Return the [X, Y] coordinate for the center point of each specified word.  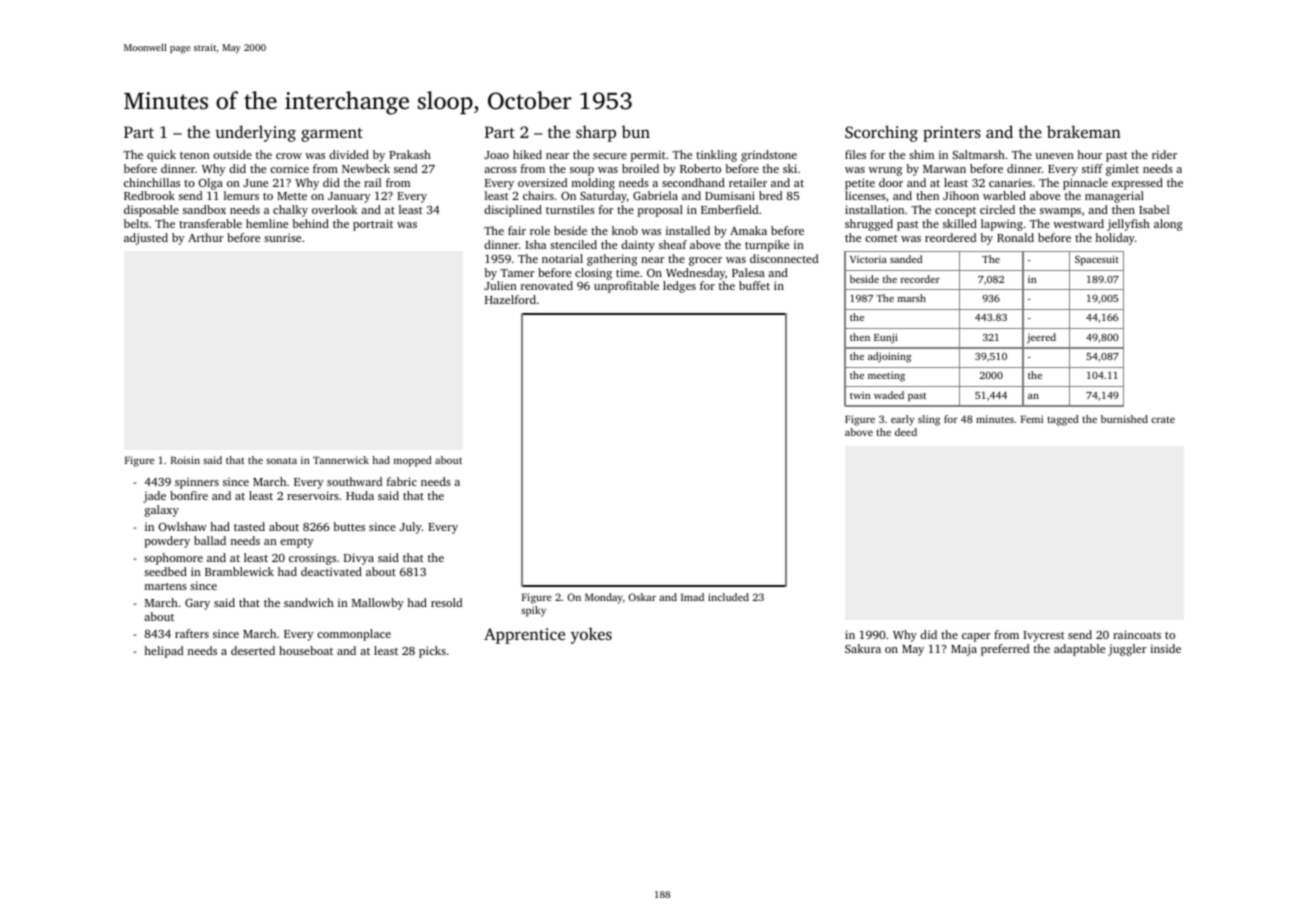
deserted [253, 650]
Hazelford [510, 299]
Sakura [863, 648]
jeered [1041, 338]
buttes [349, 526]
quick [161, 156]
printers [952, 134]
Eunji [886, 338]
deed [906, 432]
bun [636, 131]
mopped [413, 461]
